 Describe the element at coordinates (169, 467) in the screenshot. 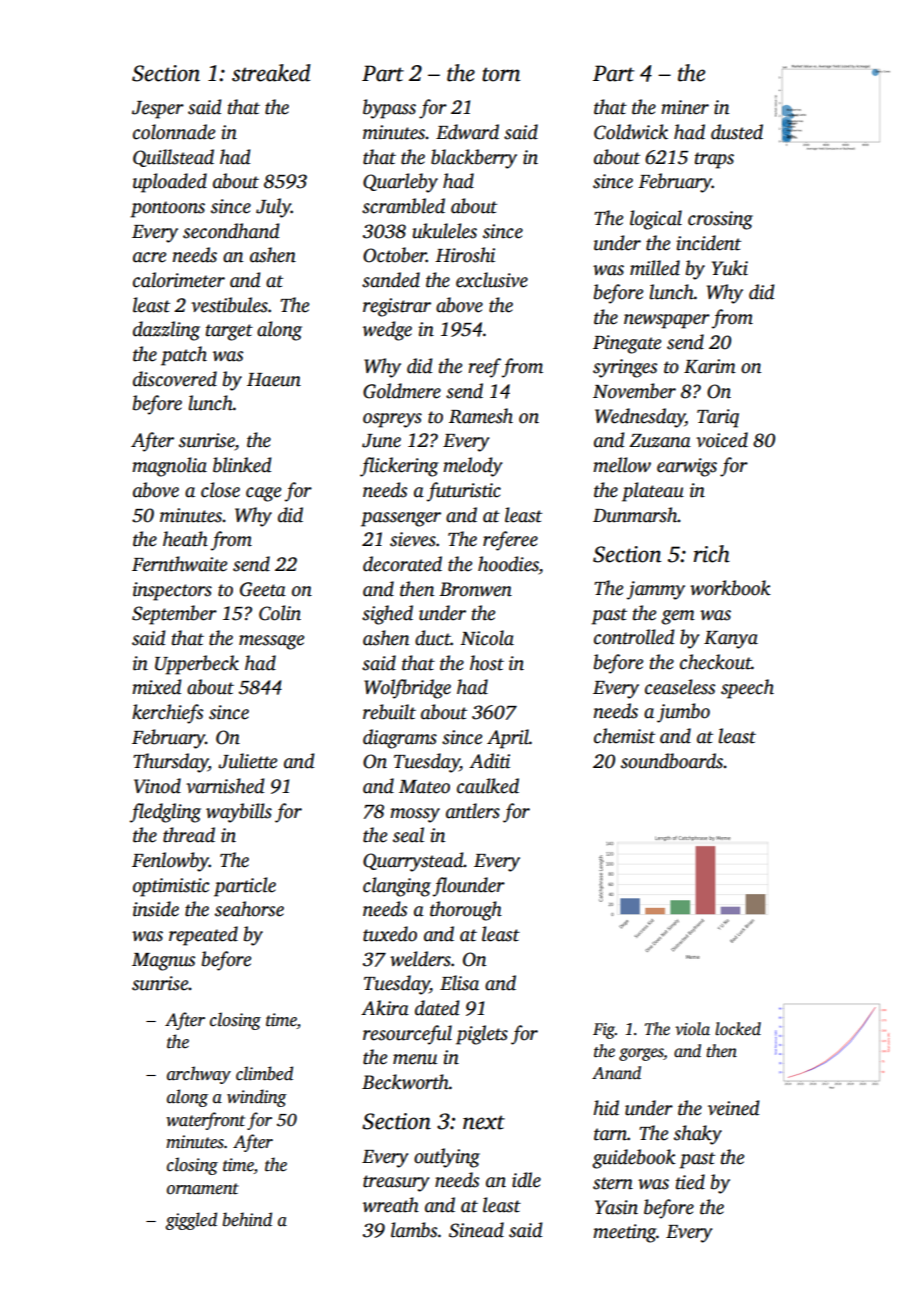

I see `magnolia` at that location.
